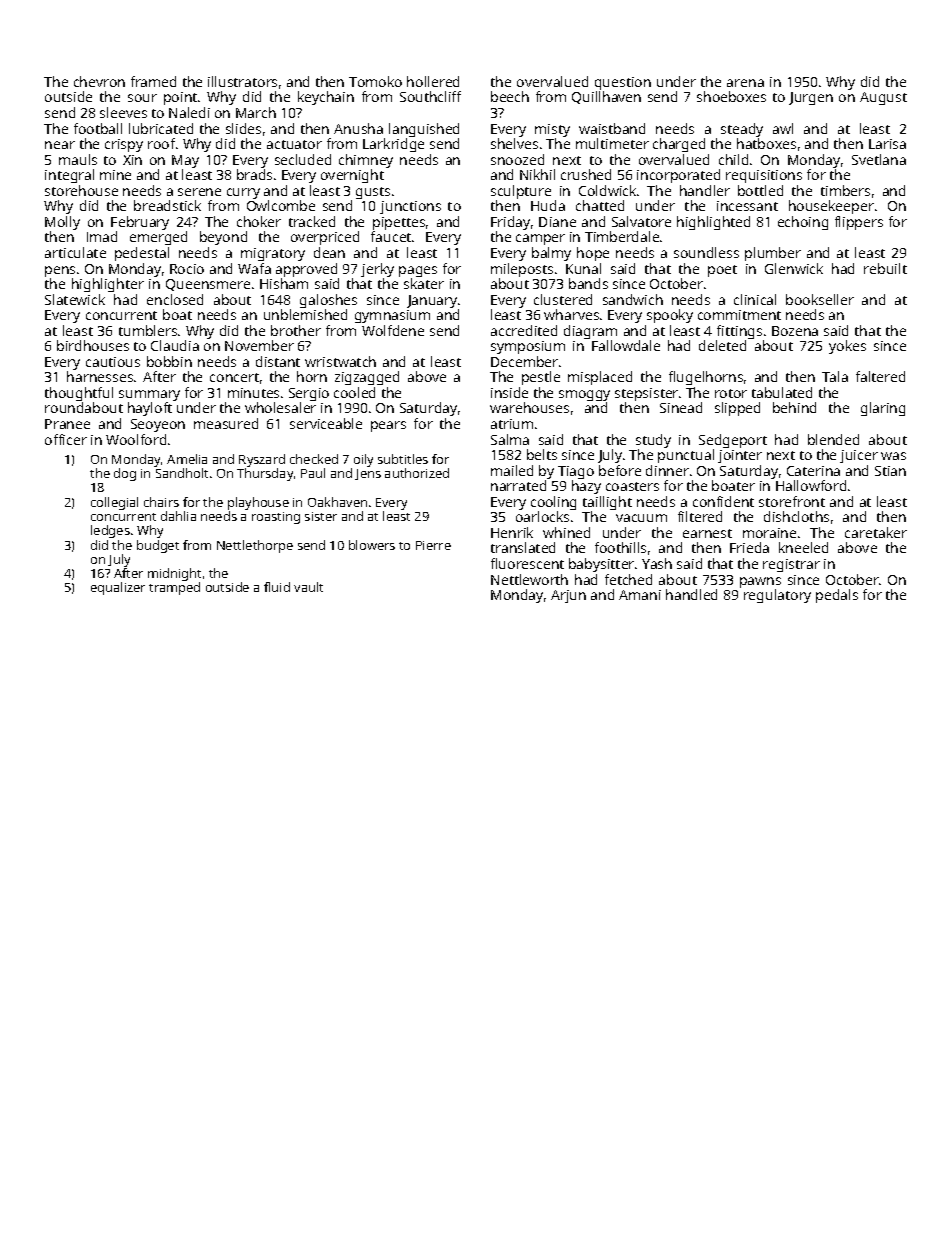  Describe the element at coordinates (742, 130) in the screenshot. I see `steady` at that location.
